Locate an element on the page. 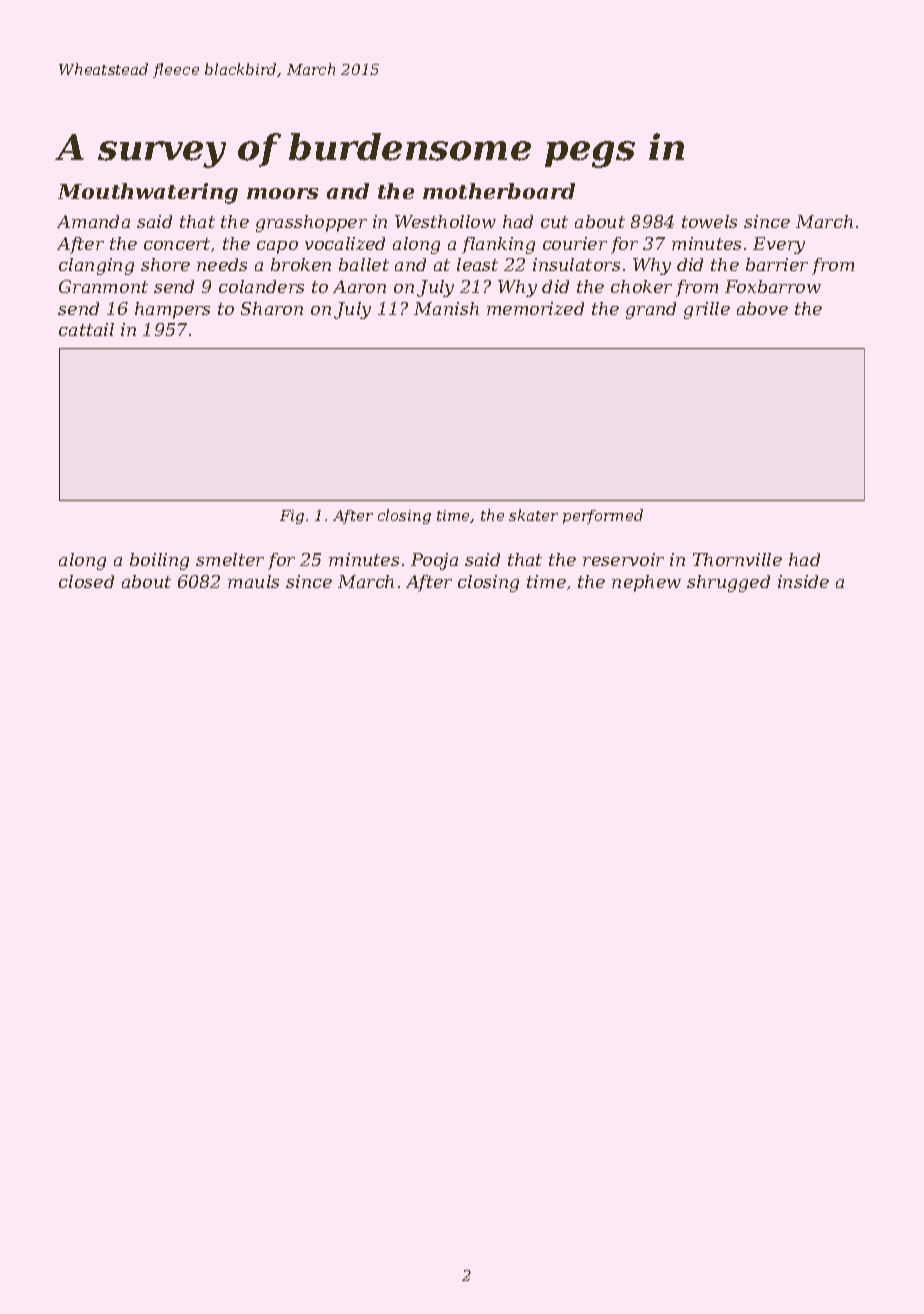  Foxbarrow is located at coordinates (773, 286).
